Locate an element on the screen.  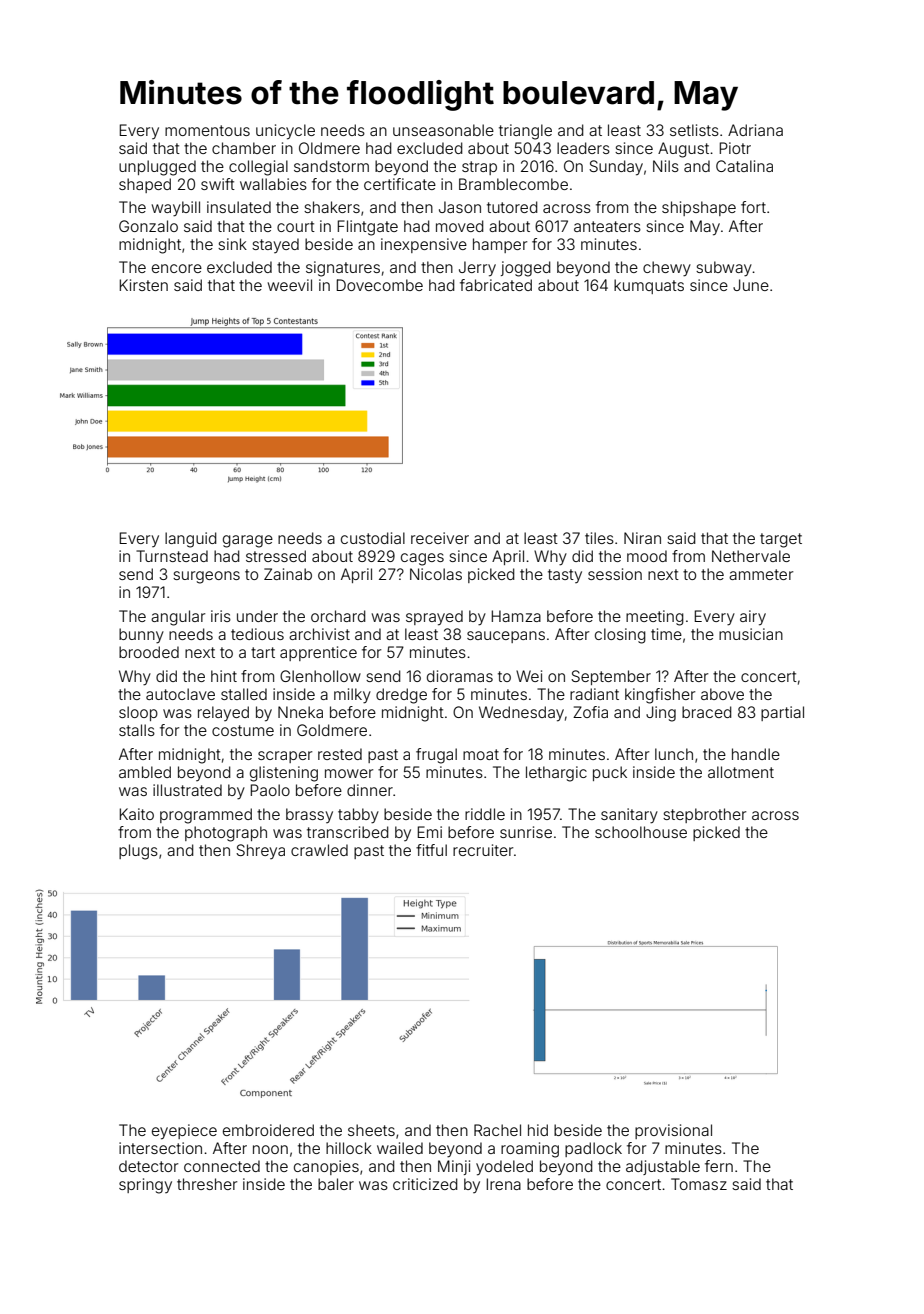
Nils is located at coordinates (666, 166).
